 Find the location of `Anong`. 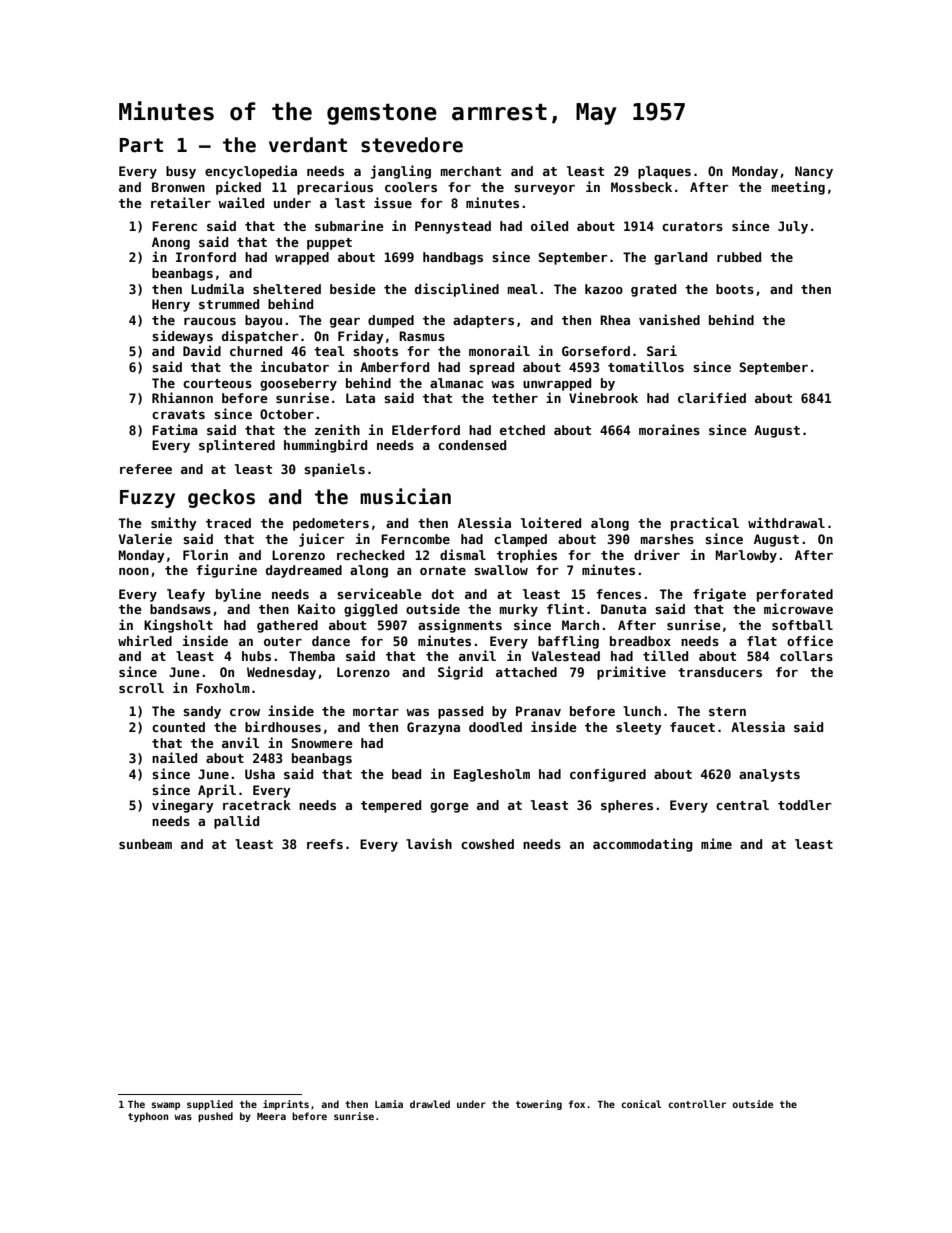

Anong is located at coordinates (171, 243).
